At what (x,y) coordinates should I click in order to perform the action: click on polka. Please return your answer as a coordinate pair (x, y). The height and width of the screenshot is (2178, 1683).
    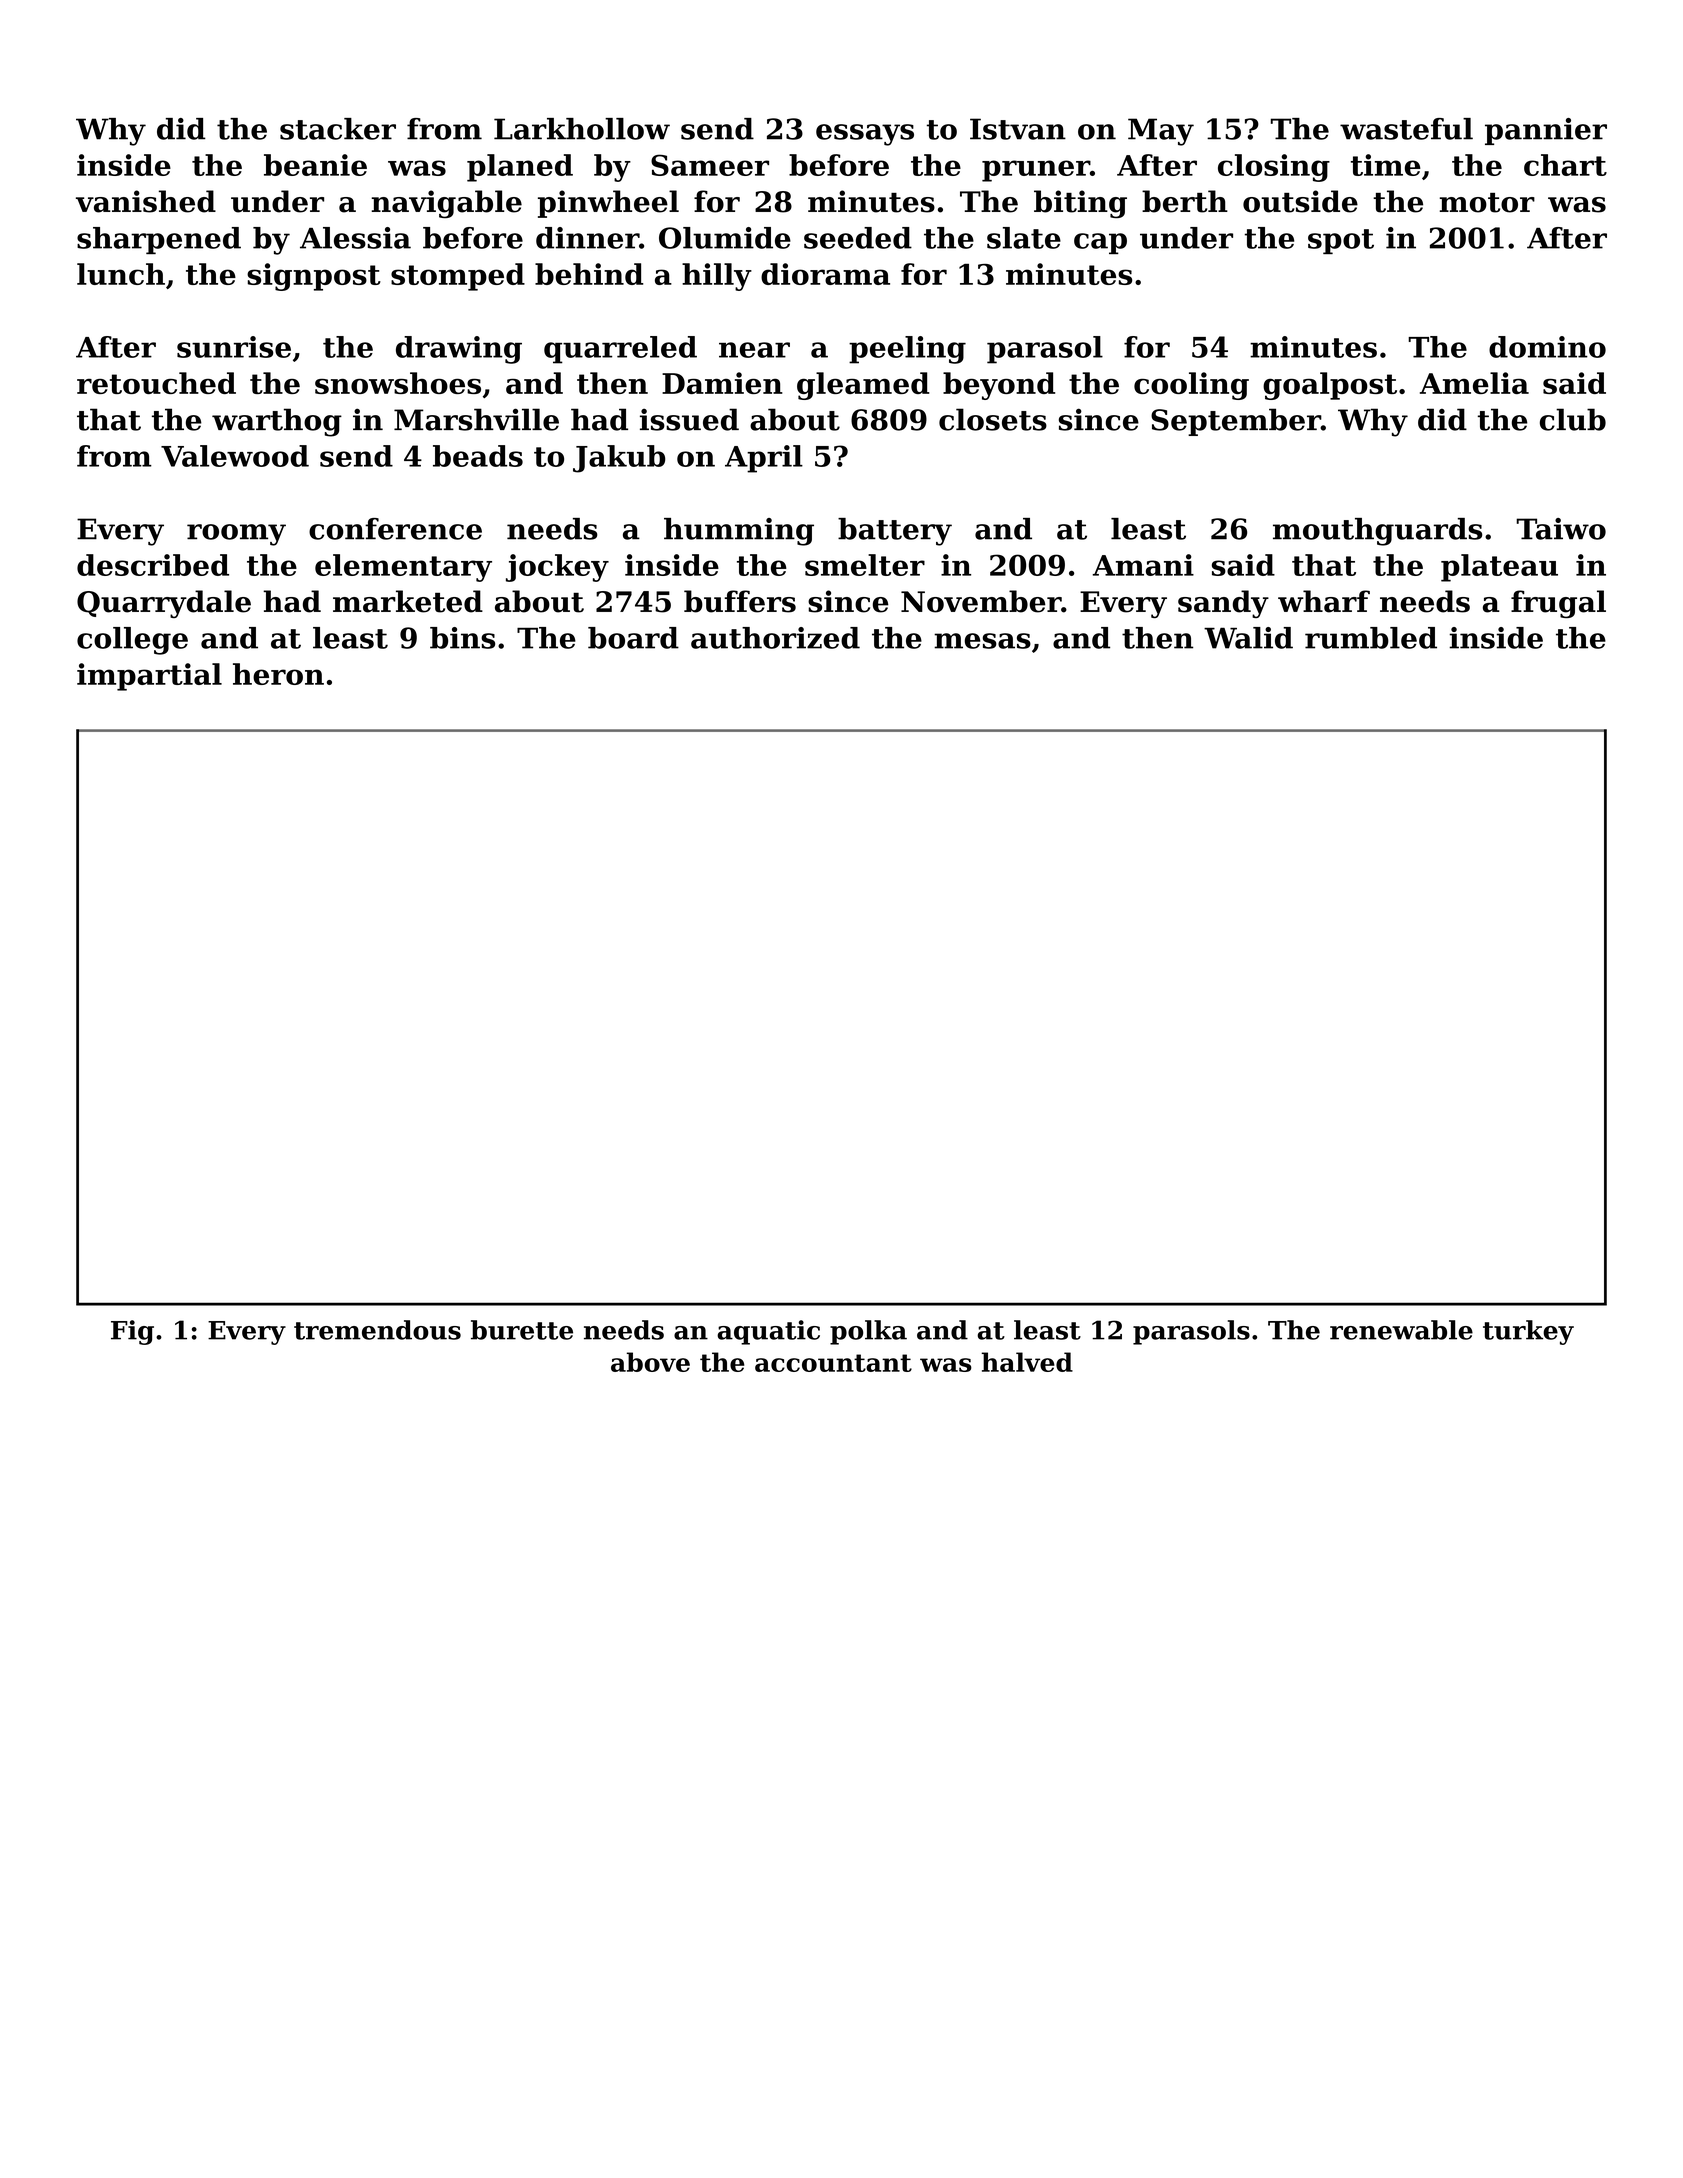
    Looking at the image, I should click on (868, 1332).
